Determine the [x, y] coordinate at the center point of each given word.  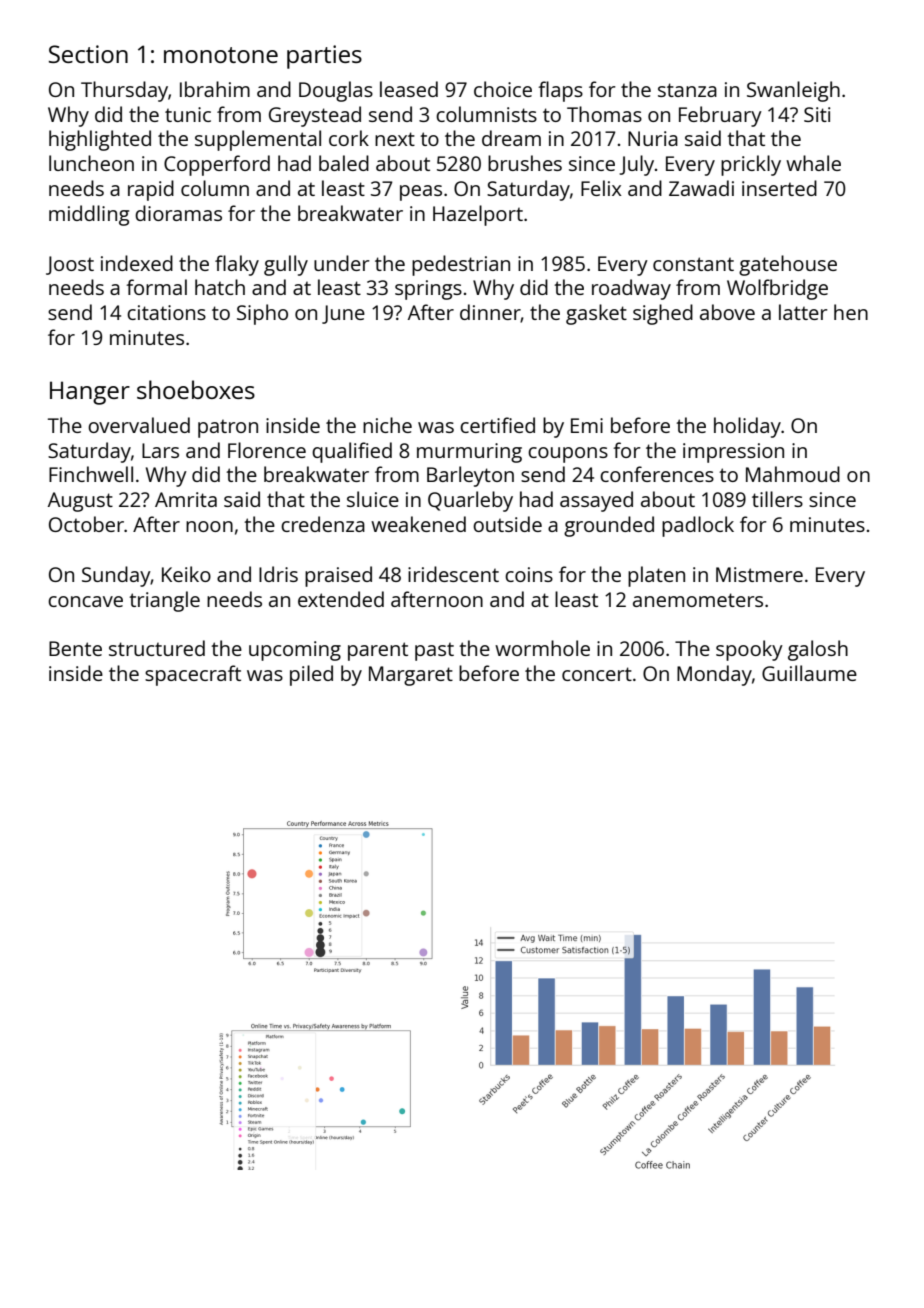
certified [497, 425]
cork [349, 138]
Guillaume [809, 673]
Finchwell [91, 474]
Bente [75, 648]
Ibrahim [215, 89]
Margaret [411, 676]
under [341, 263]
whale [813, 163]
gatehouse [788, 265]
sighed [663, 314]
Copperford [217, 165]
